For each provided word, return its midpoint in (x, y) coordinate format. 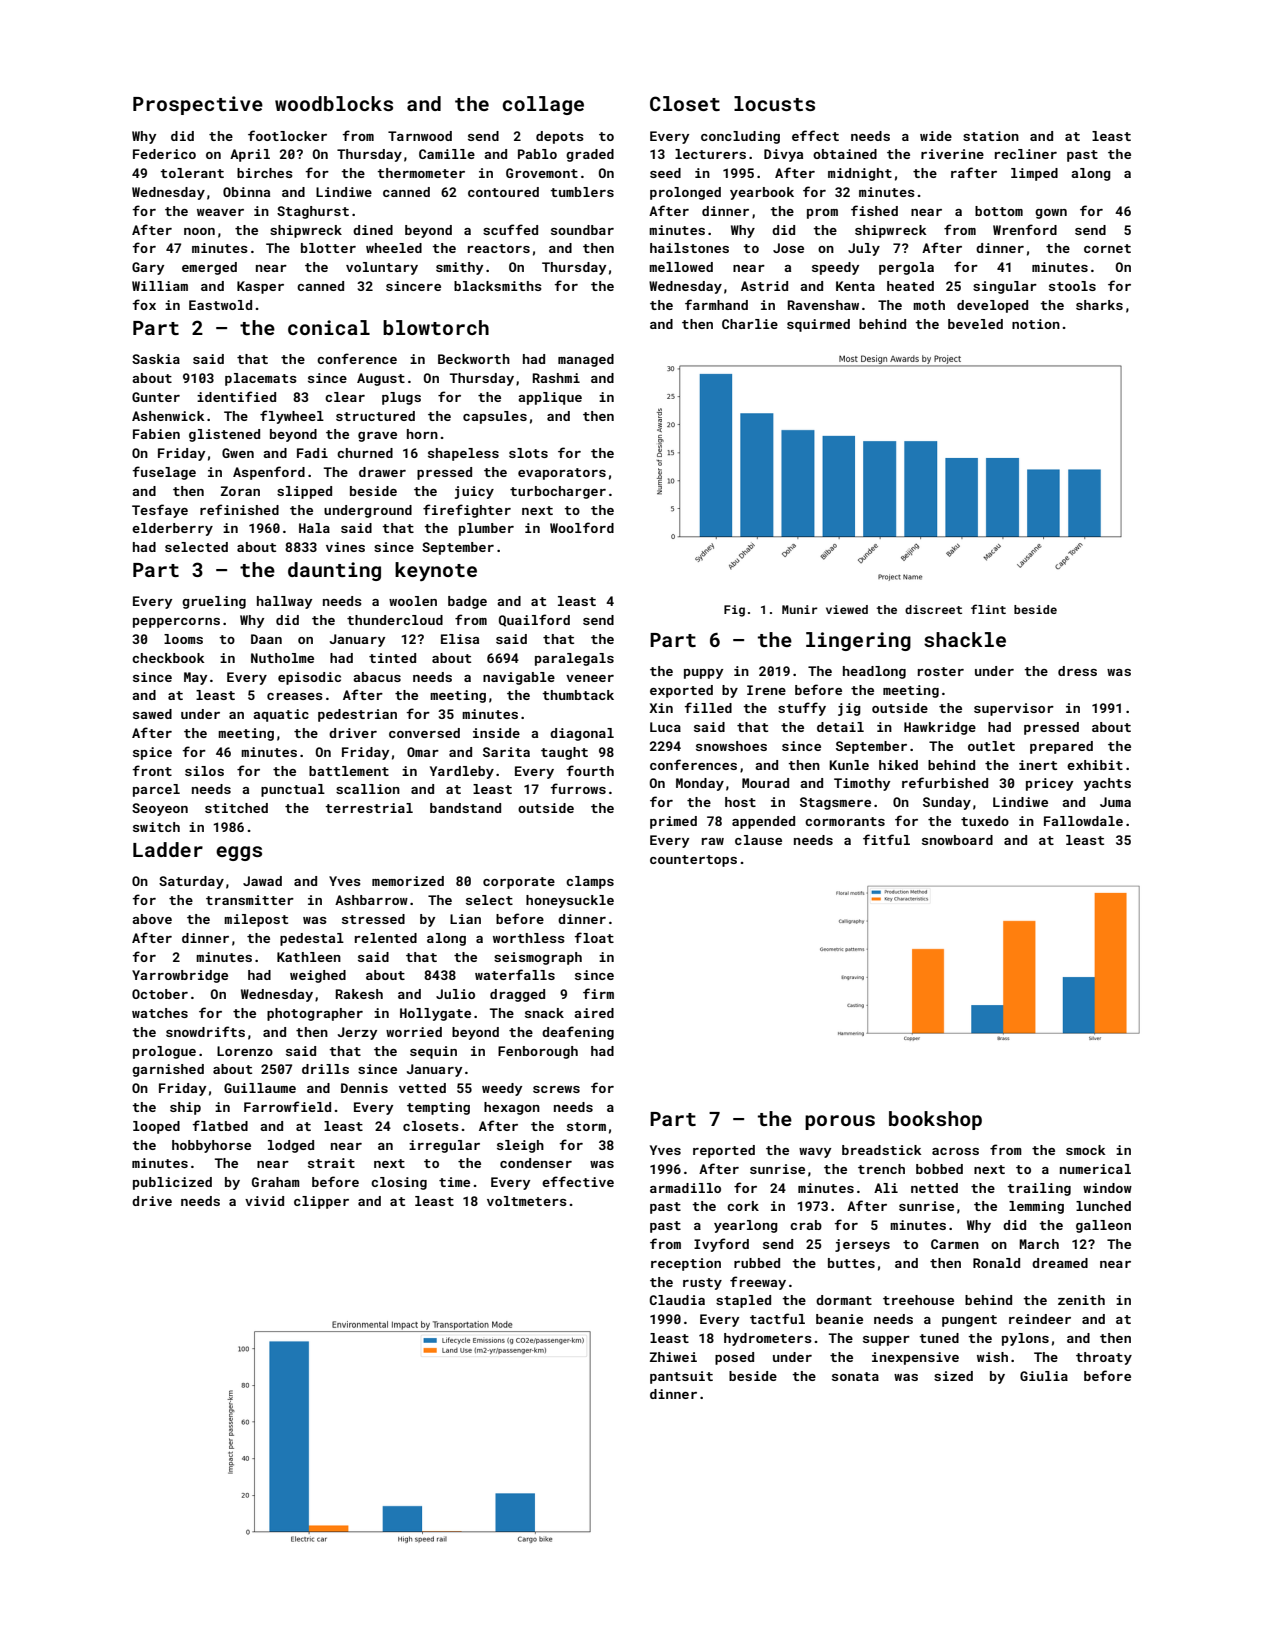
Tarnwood (420, 136)
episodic (309, 678)
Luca (665, 727)
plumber (486, 529)
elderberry (172, 529)
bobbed (939, 1169)
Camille (447, 154)
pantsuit (681, 1377)
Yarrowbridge (180, 976)
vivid (264, 1201)
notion (1036, 324)
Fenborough (538, 1052)
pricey (1049, 784)
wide (936, 136)
